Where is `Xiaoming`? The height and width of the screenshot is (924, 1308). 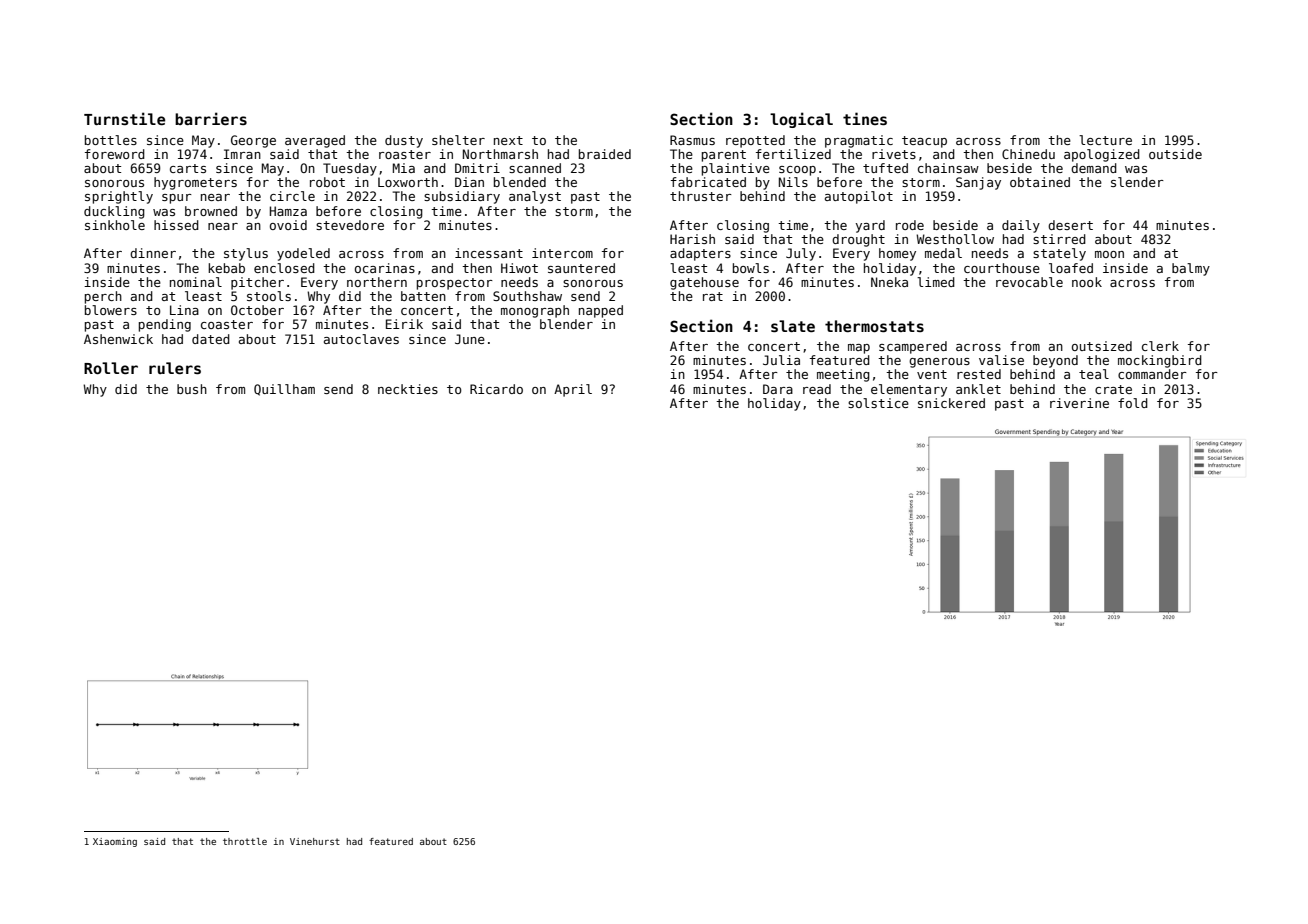
Xiaoming is located at coordinates (115, 842).
